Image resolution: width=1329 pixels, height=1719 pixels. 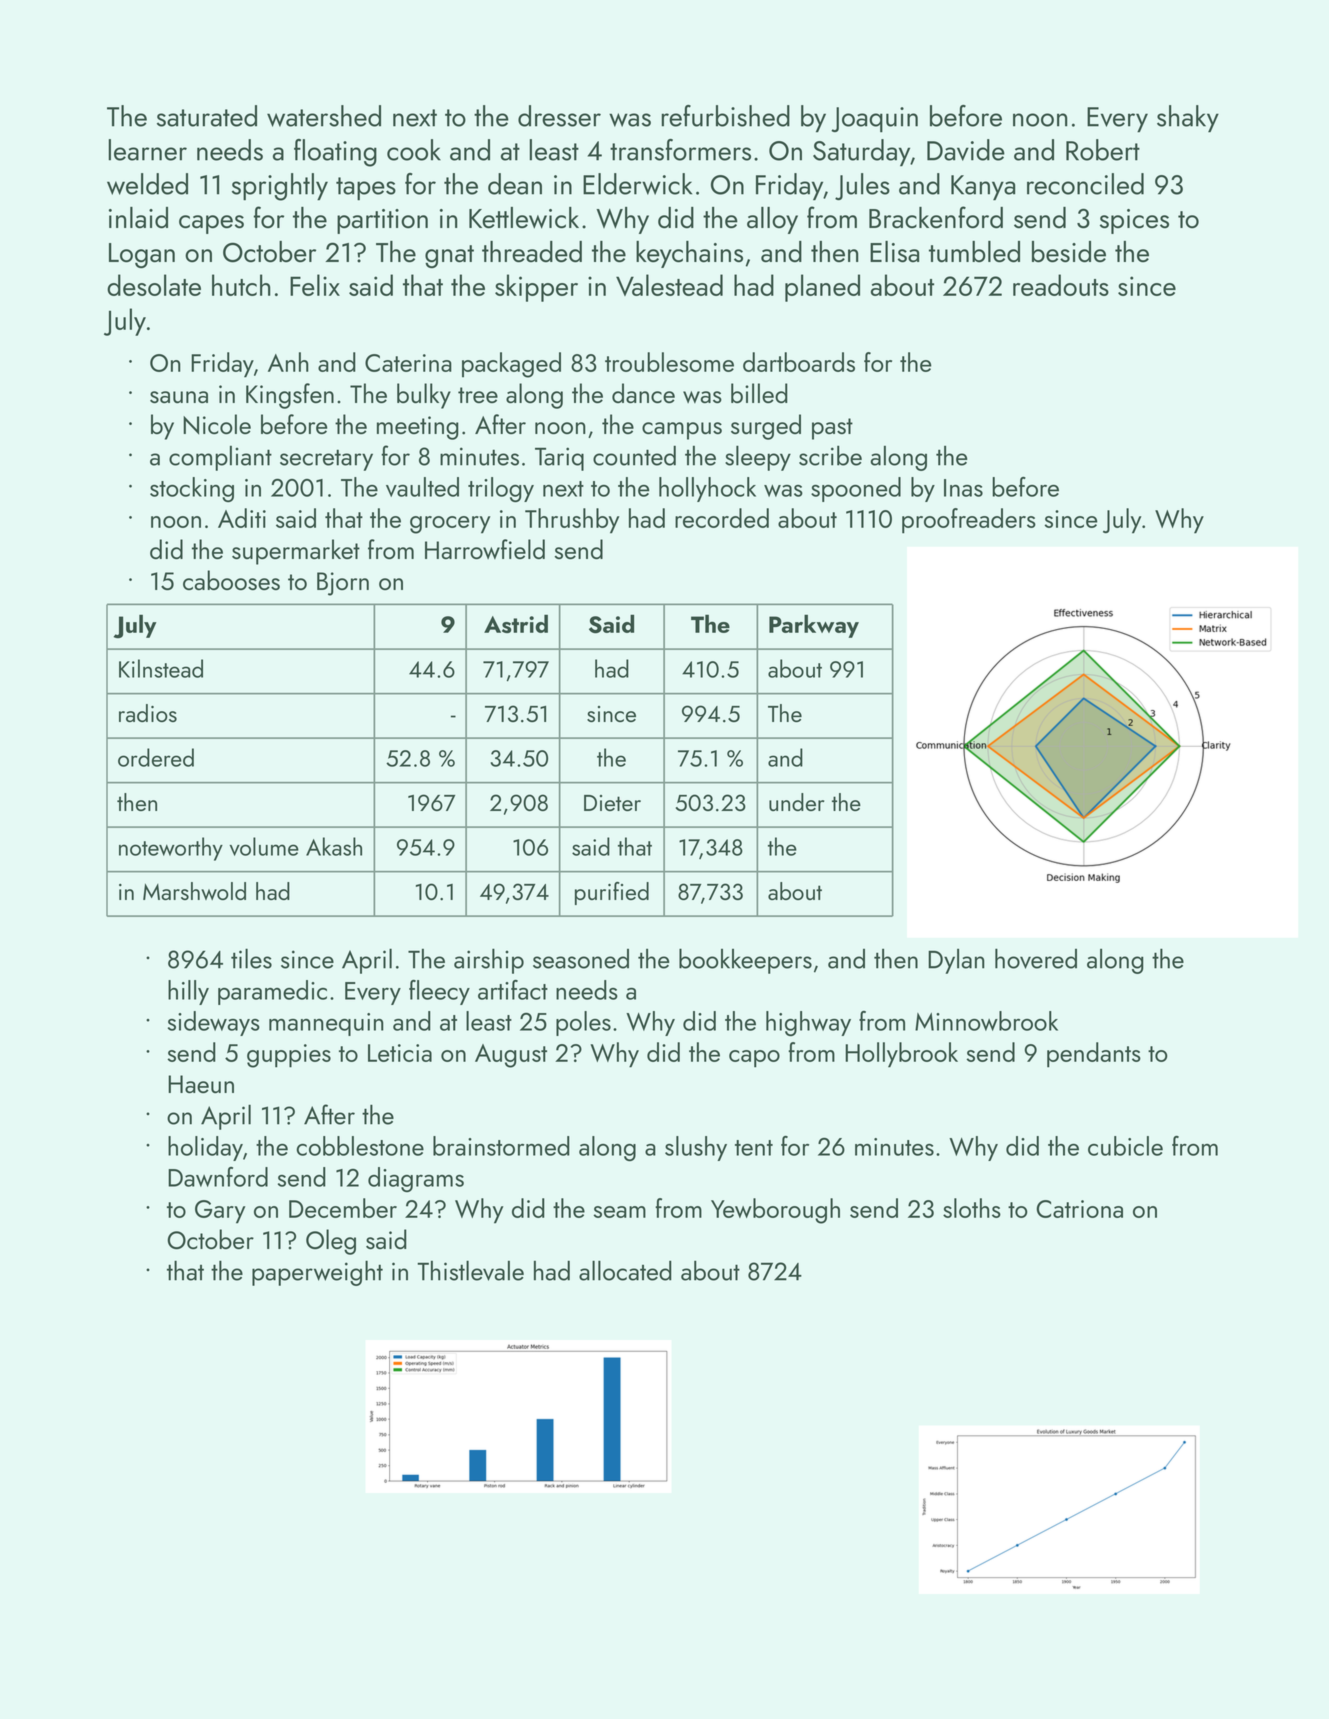 I want to click on Dylan, so click(x=956, y=961).
